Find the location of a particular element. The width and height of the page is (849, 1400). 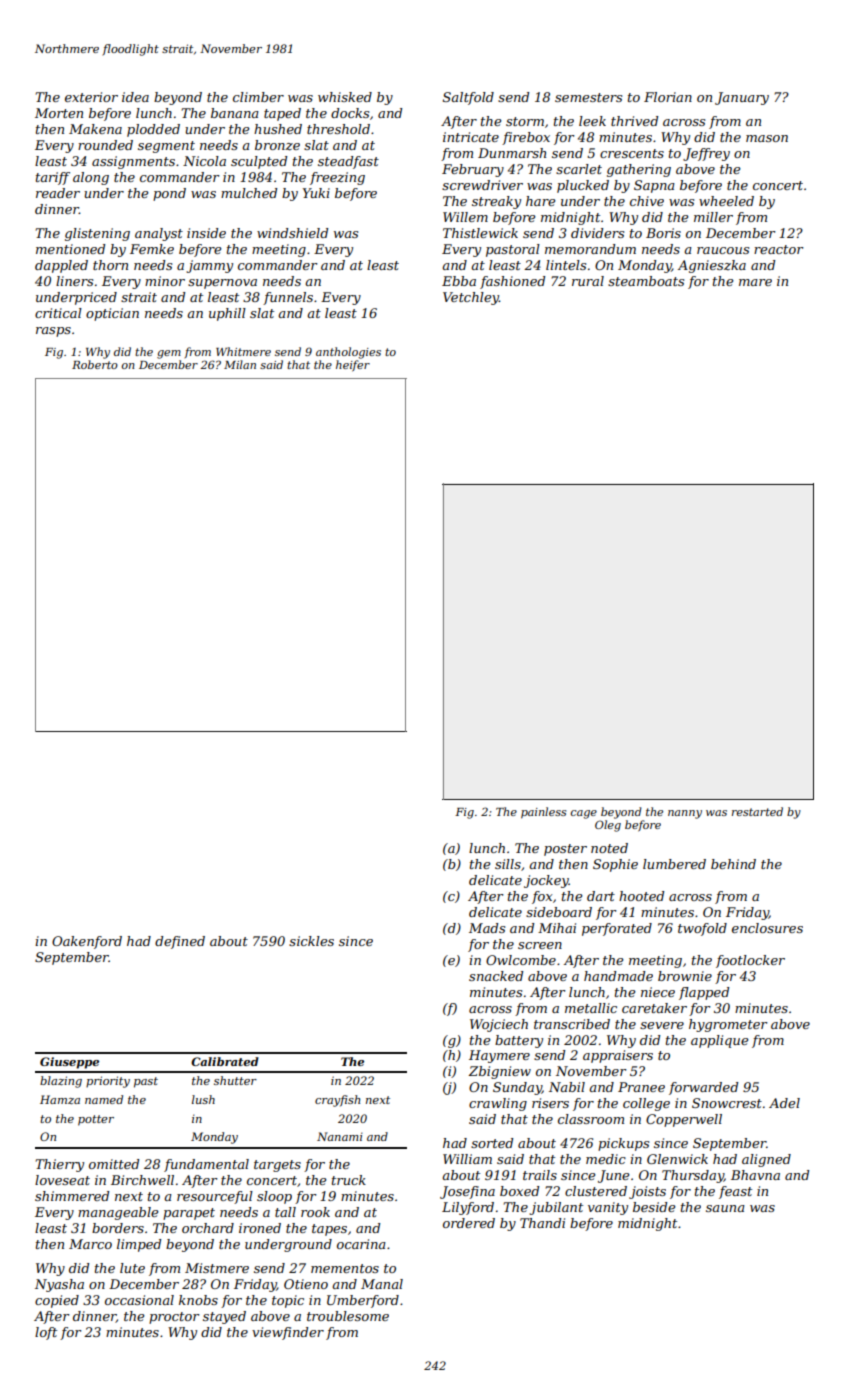

cage is located at coordinates (584, 814).
